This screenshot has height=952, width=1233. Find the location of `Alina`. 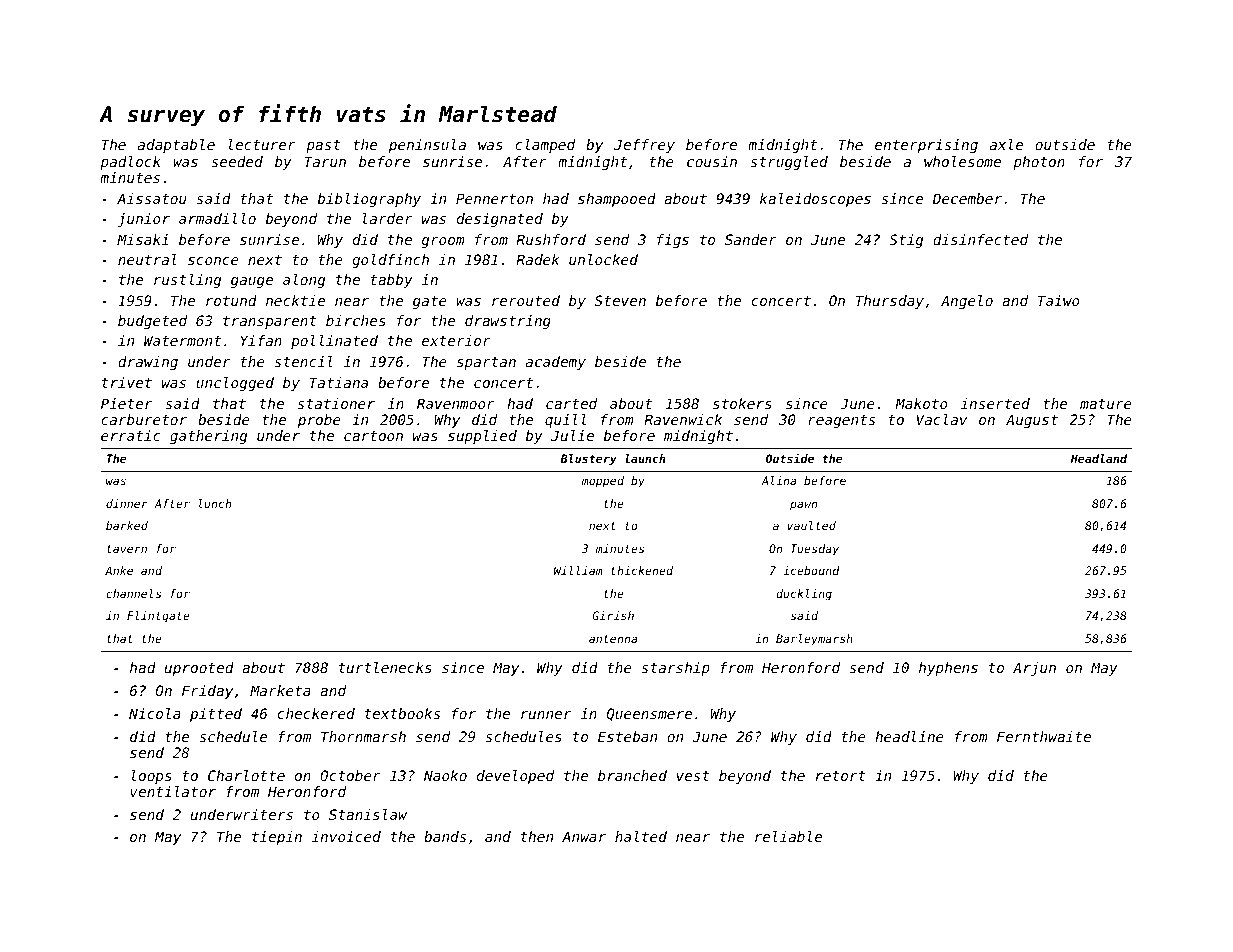

Alina is located at coordinates (778, 480).
